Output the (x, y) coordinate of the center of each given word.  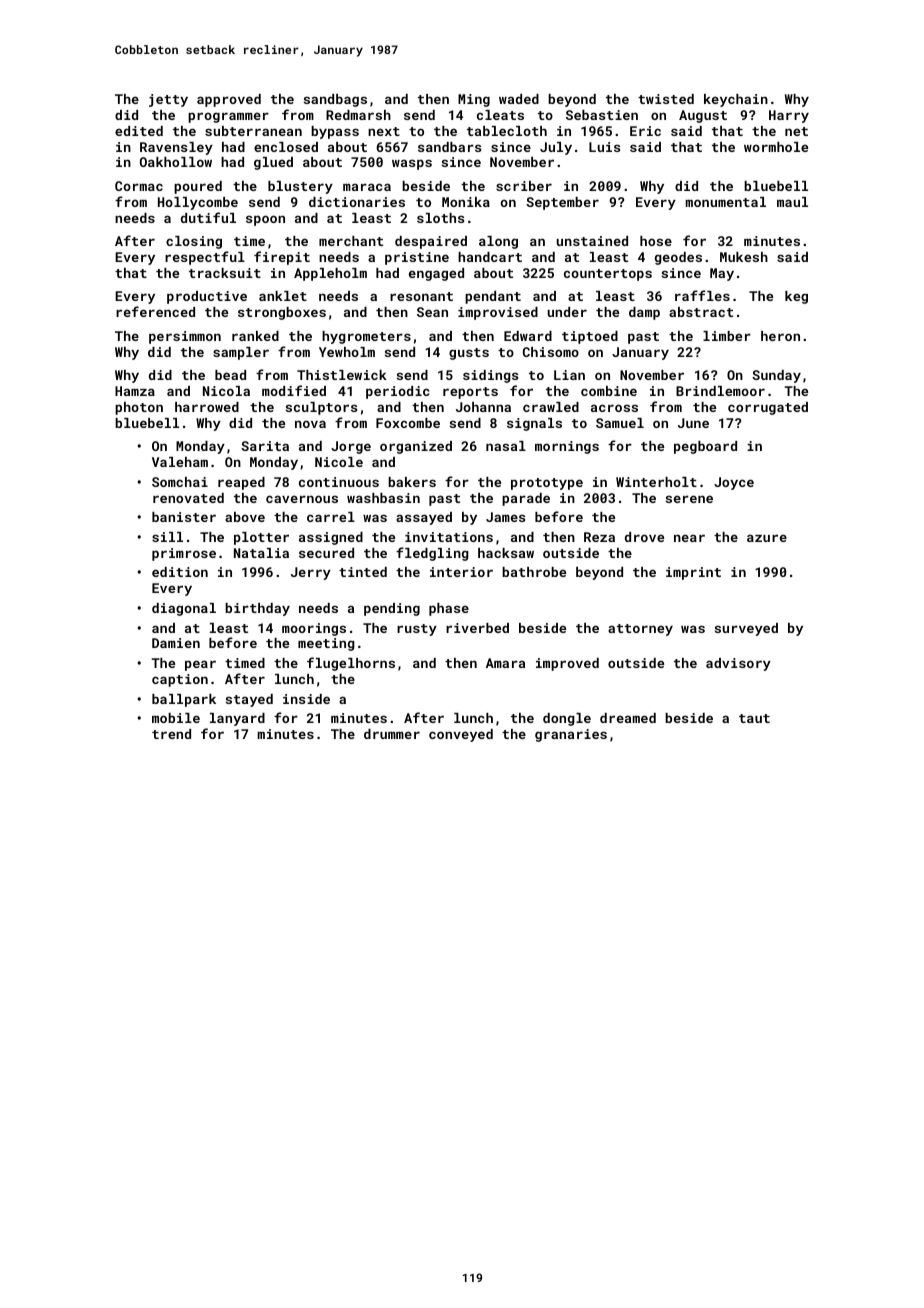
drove (644, 537)
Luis (604, 147)
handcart (490, 257)
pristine (417, 258)
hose (656, 241)
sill (167, 537)
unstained (592, 241)
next (384, 131)
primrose (184, 554)
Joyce (734, 483)
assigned (331, 538)
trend (171, 734)
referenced (155, 311)
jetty (168, 100)
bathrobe (534, 572)
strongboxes (282, 313)
